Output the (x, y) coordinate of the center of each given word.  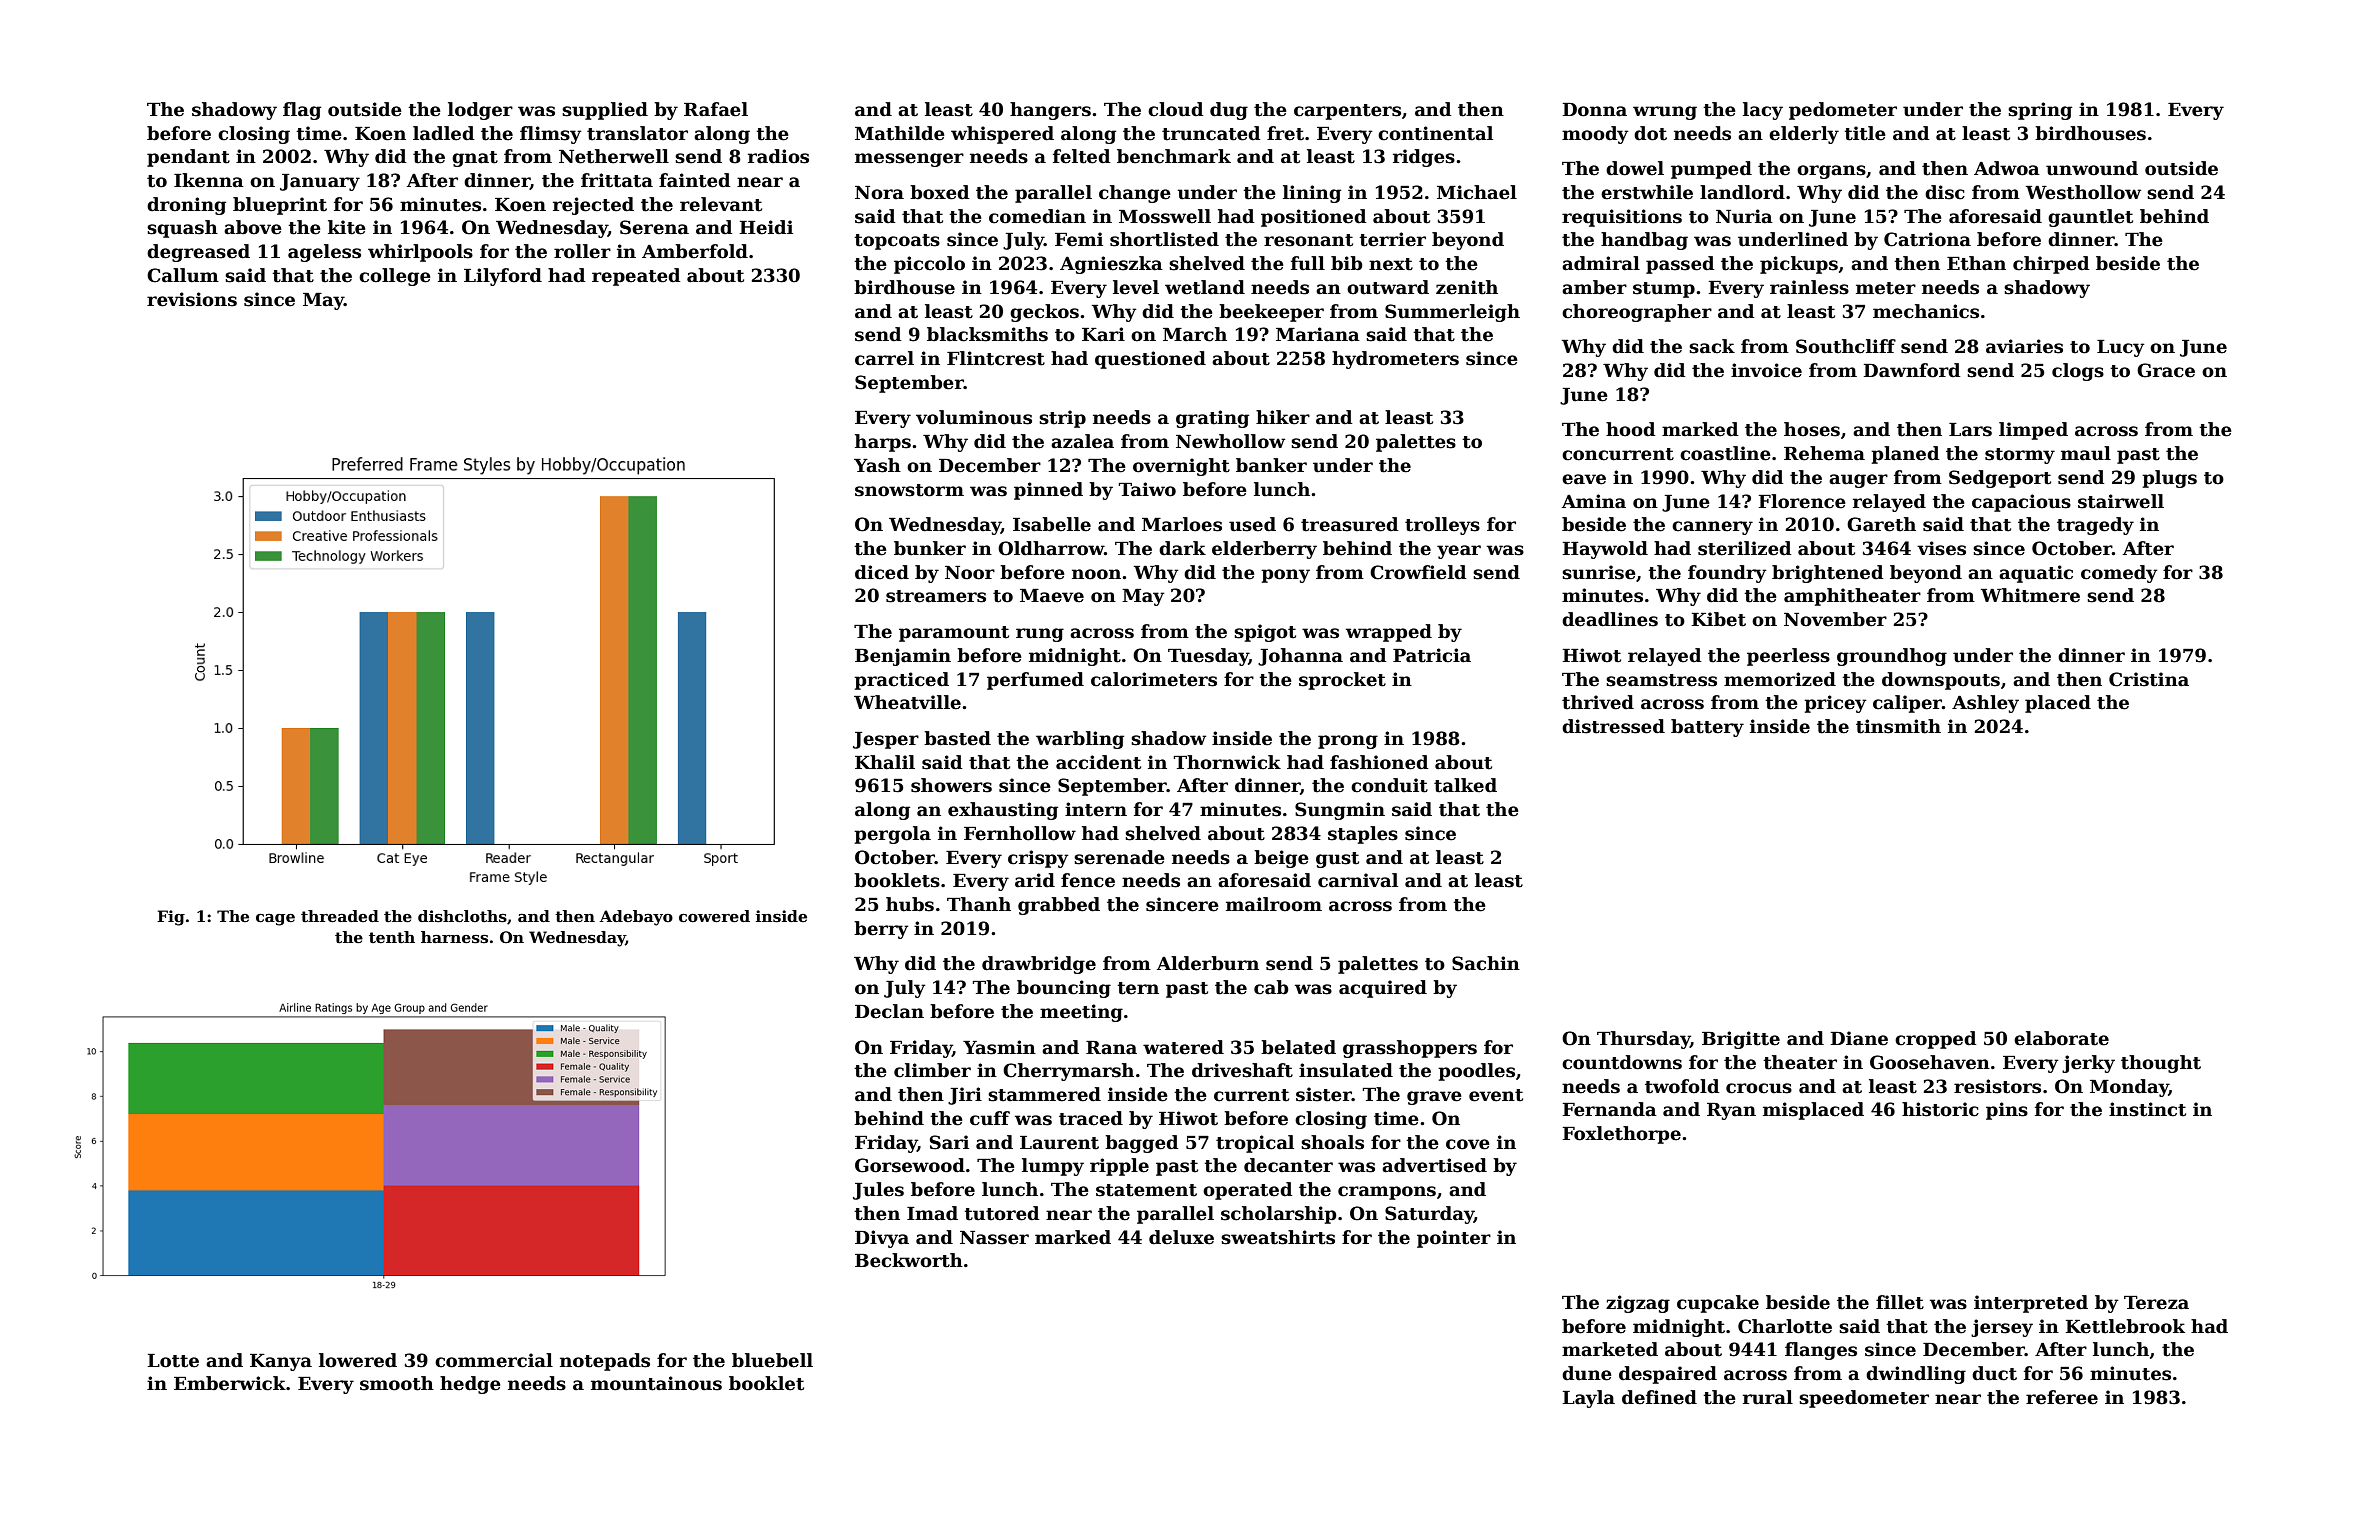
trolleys (1442, 526)
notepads (605, 1362)
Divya (882, 1239)
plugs (2169, 479)
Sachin (1486, 963)
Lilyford (503, 277)
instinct (2147, 1109)
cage (275, 920)
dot (1650, 133)
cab (1271, 987)
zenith (1467, 287)
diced (882, 572)
